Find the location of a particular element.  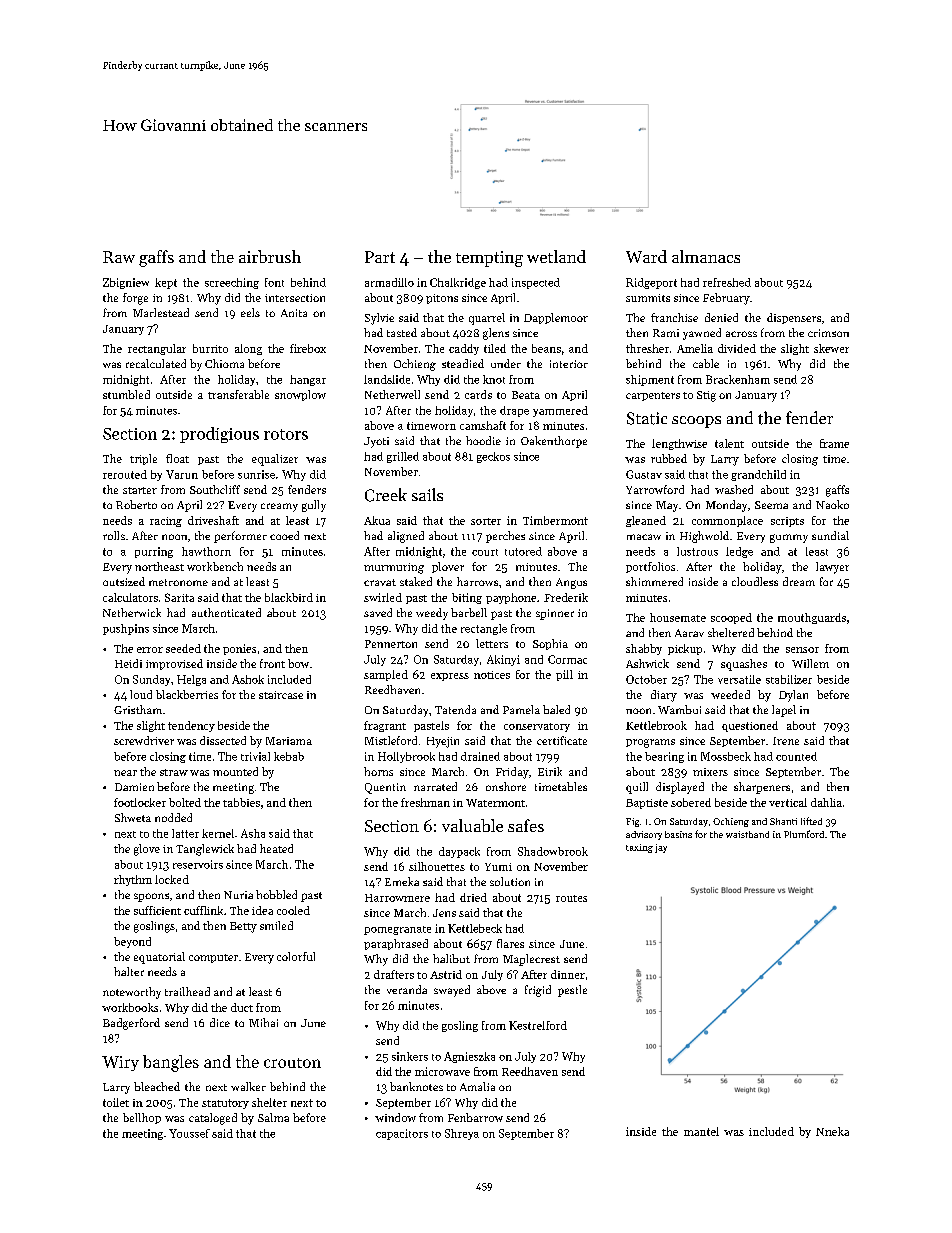

biting is located at coordinates (467, 598).
